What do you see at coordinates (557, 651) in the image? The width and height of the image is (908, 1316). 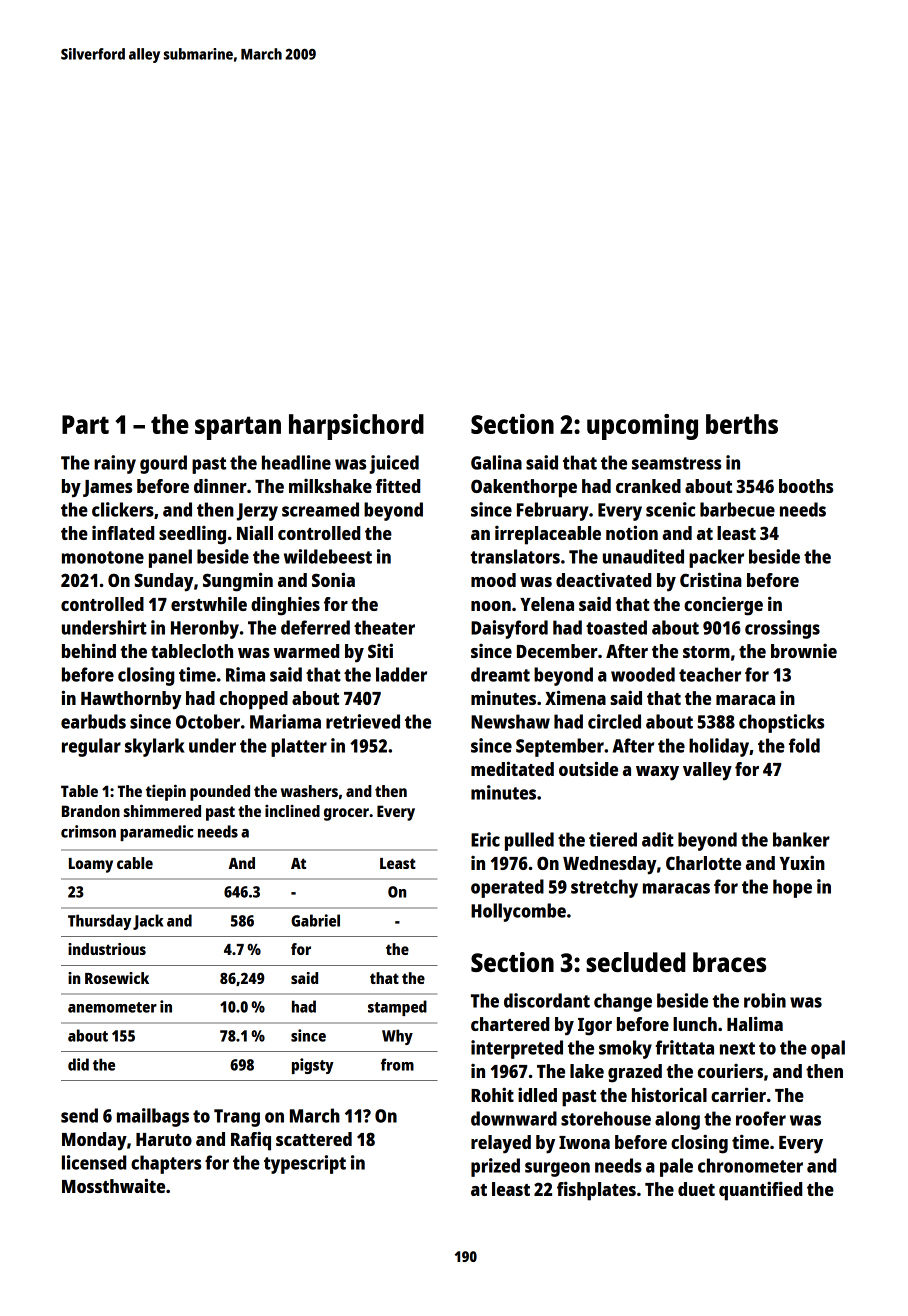 I see `December` at bounding box center [557, 651].
